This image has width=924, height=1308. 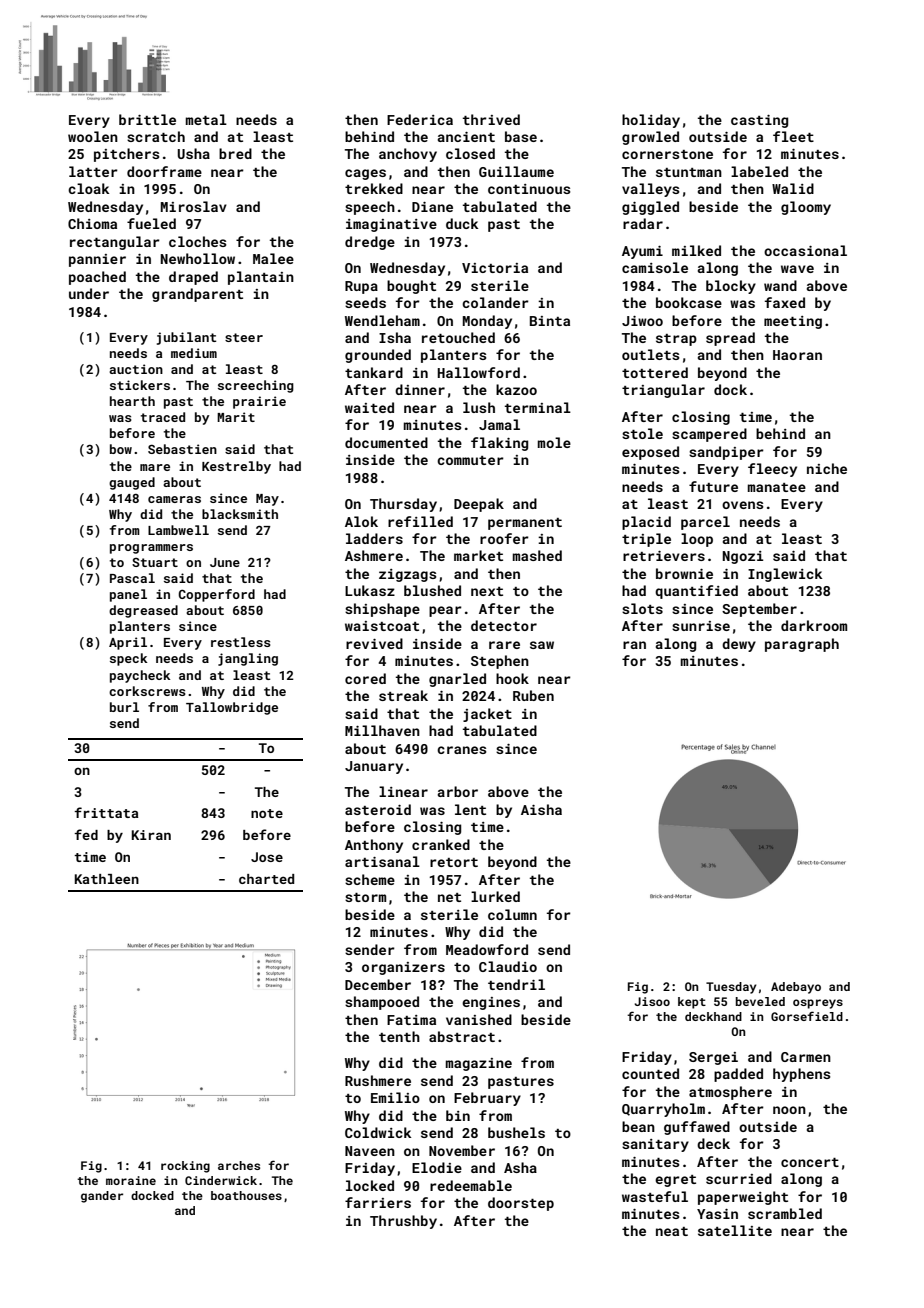 I want to click on cloak, so click(x=88, y=188).
